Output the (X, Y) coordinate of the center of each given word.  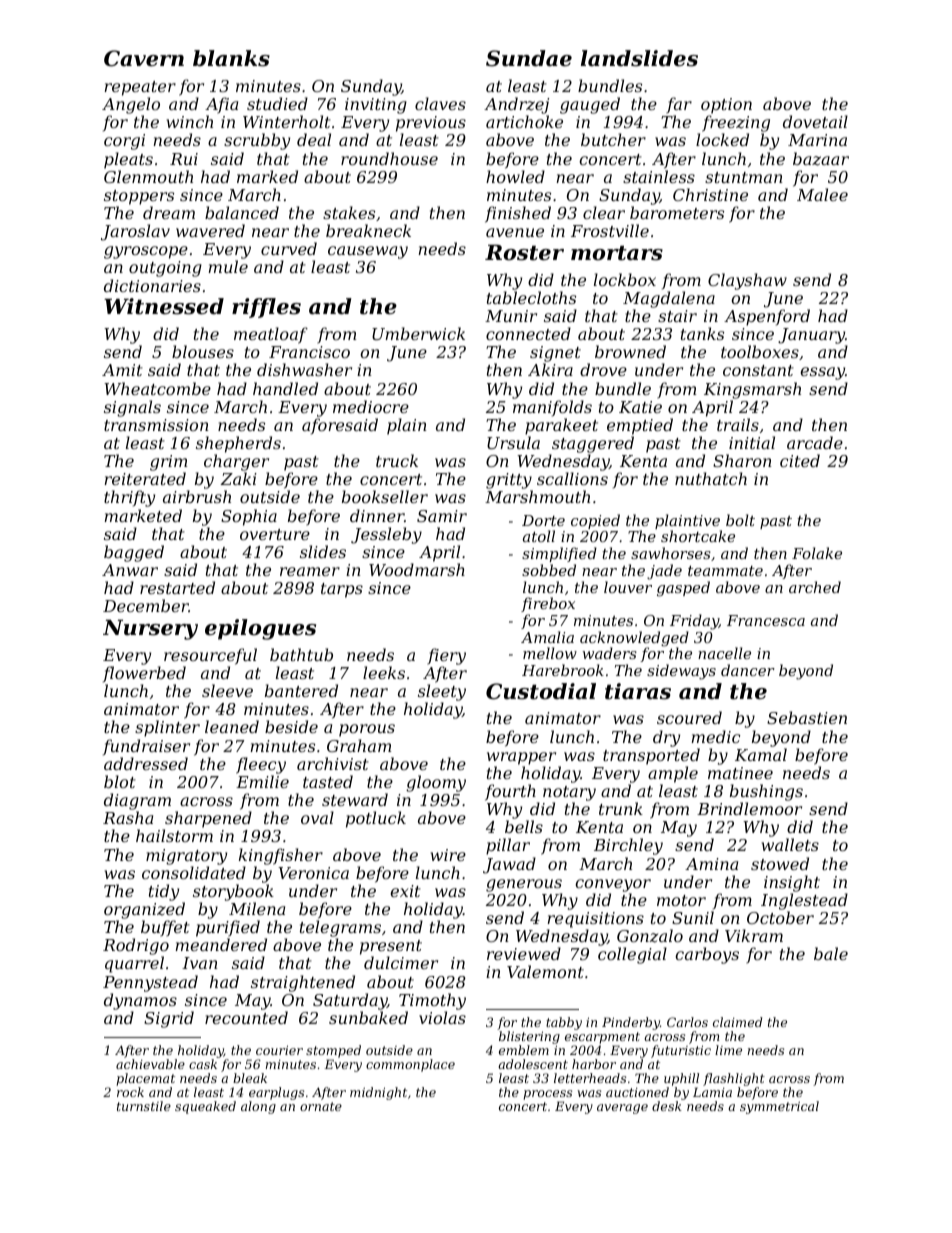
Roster (524, 252)
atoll (539, 536)
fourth (510, 792)
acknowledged (634, 639)
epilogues (260, 629)
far (679, 105)
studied (277, 103)
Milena (257, 908)
